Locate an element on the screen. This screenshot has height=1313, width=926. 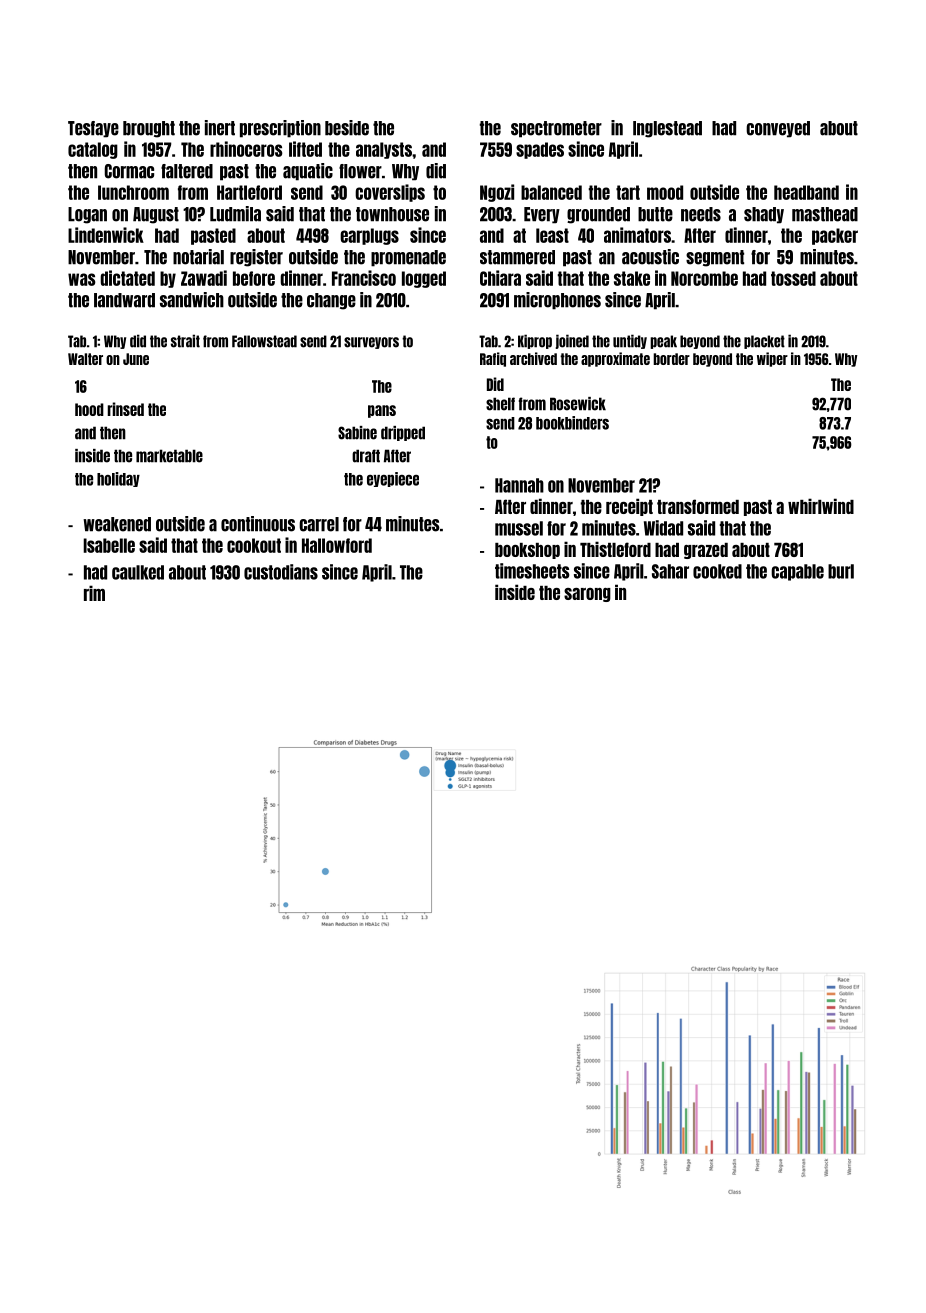
conveyed is located at coordinates (778, 129).
